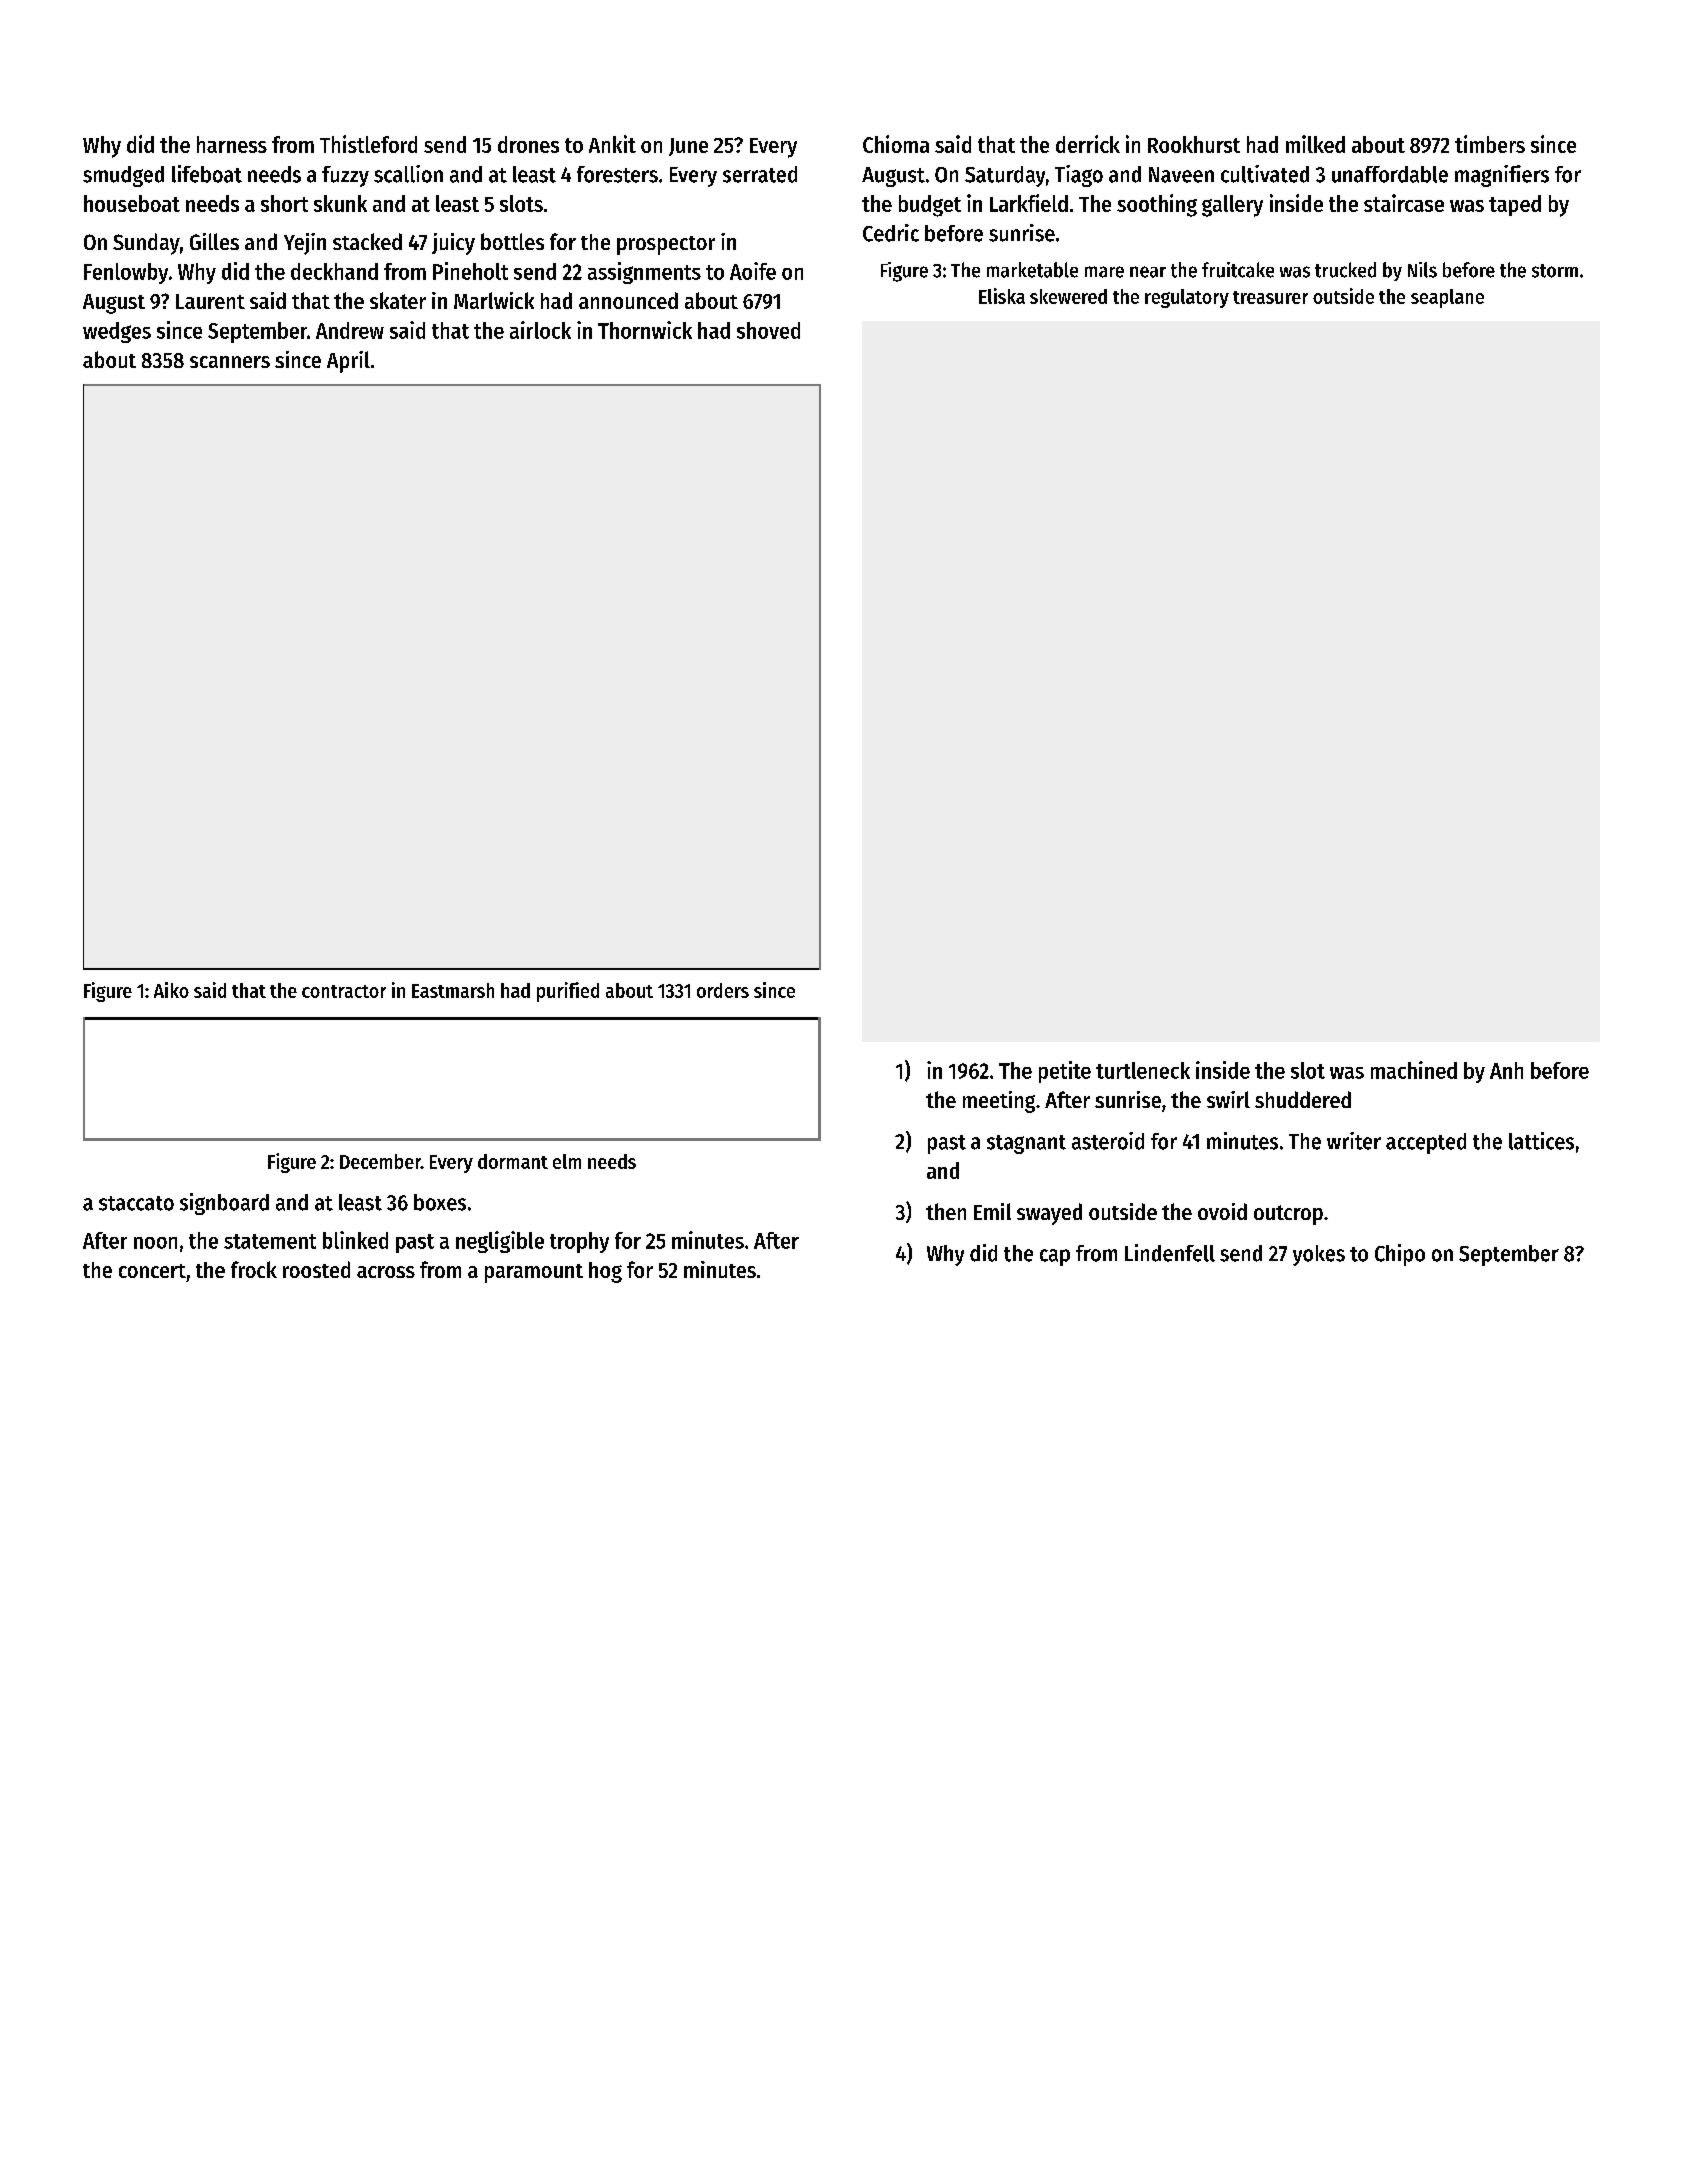 This screenshot has width=1683, height=2178. Describe the element at coordinates (232, 144) in the screenshot. I see `harness` at that location.
